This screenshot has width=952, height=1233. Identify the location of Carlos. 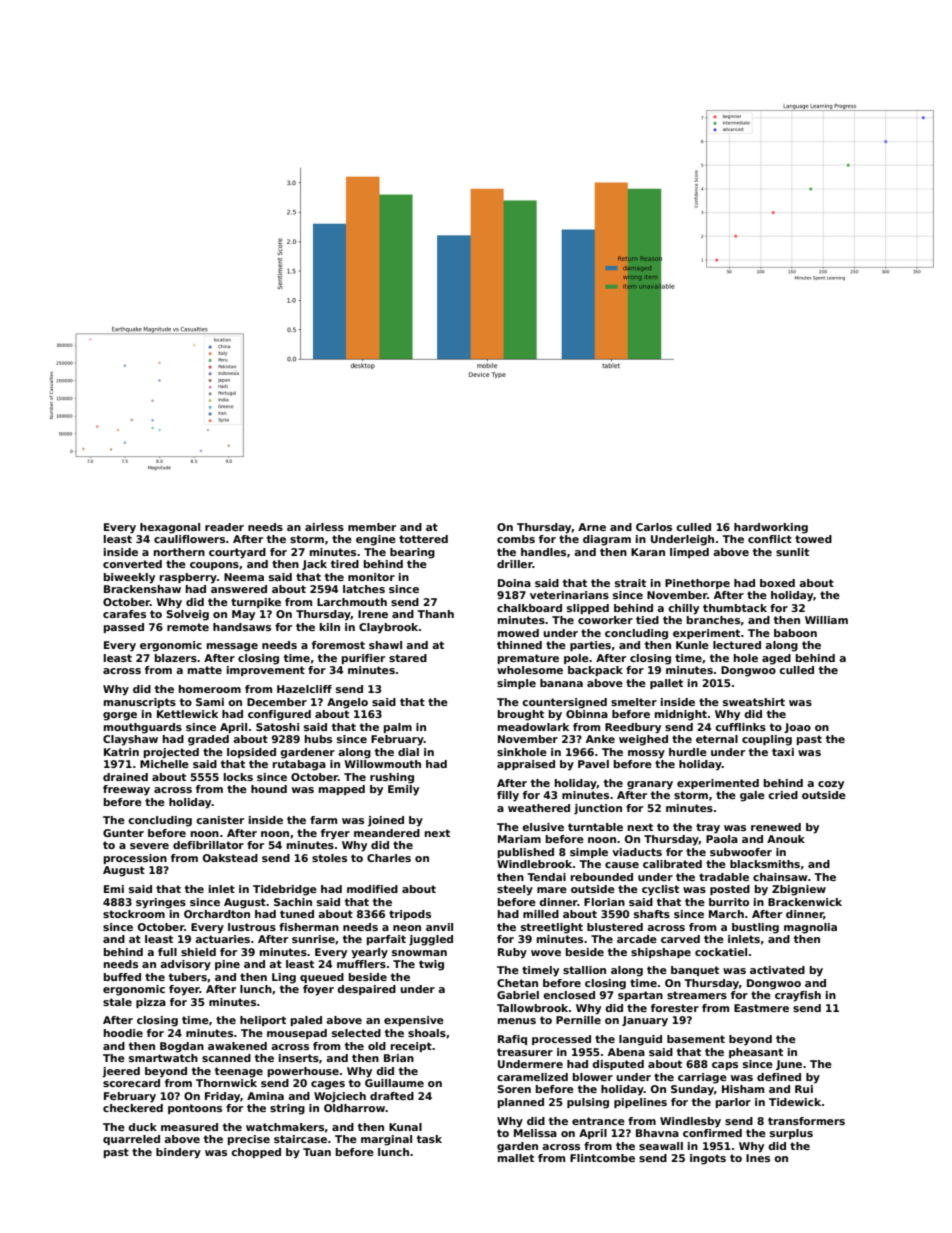
(654, 527).
